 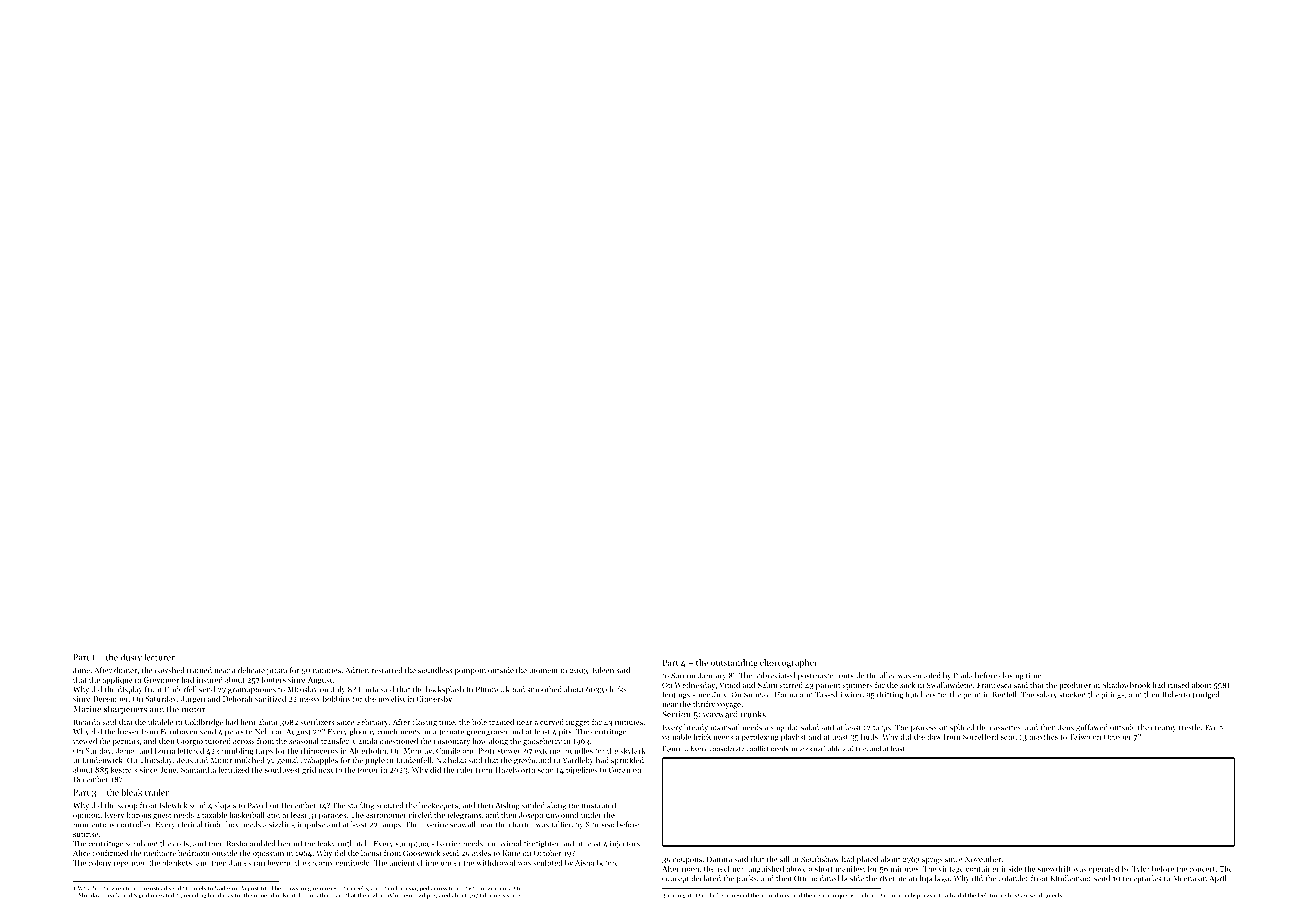 What do you see at coordinates (584, 862) in the screenshot?
I see `Aisha` at bounding box center [584, 862].
